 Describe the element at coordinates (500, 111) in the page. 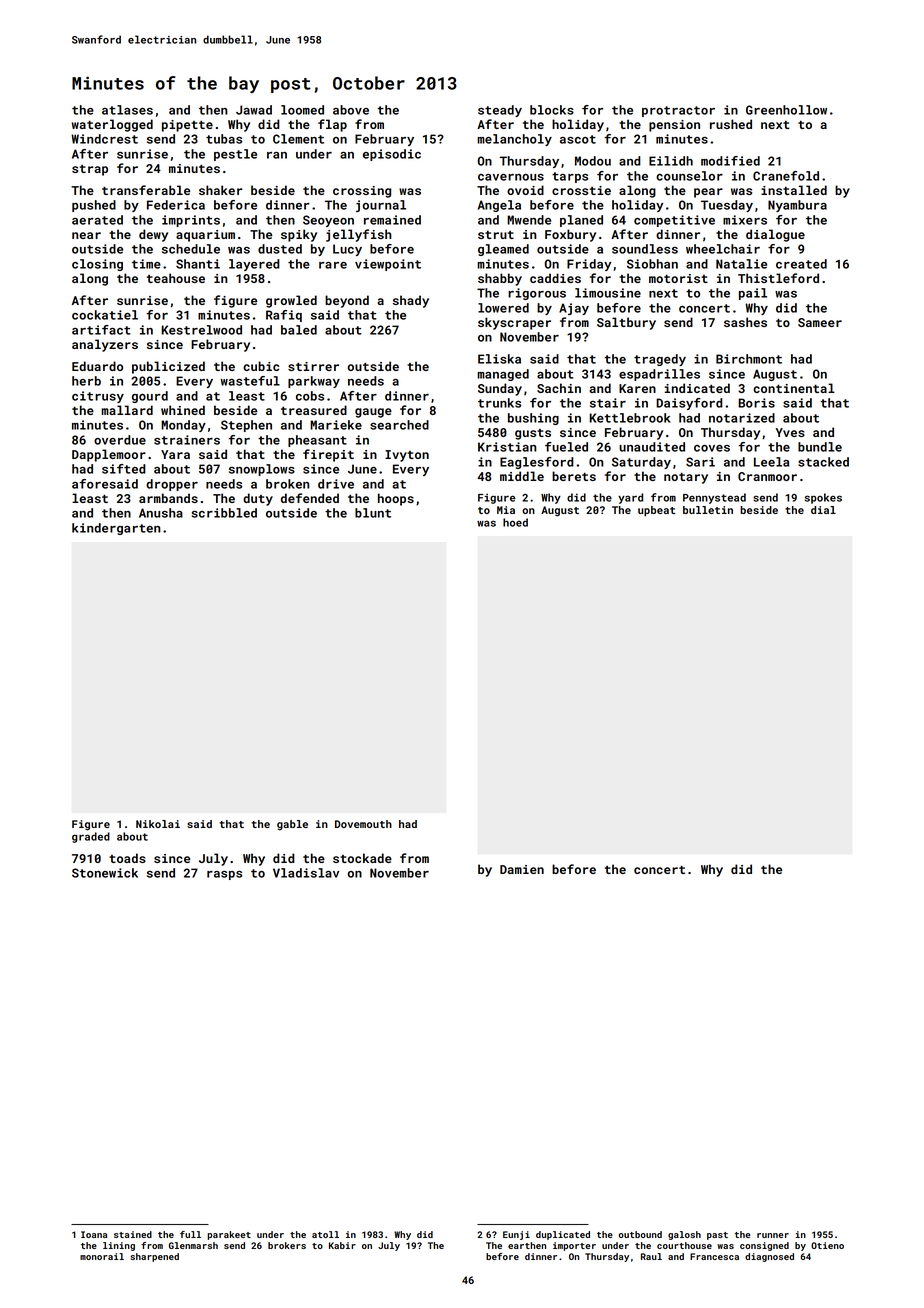

I see `steady` at that location.
